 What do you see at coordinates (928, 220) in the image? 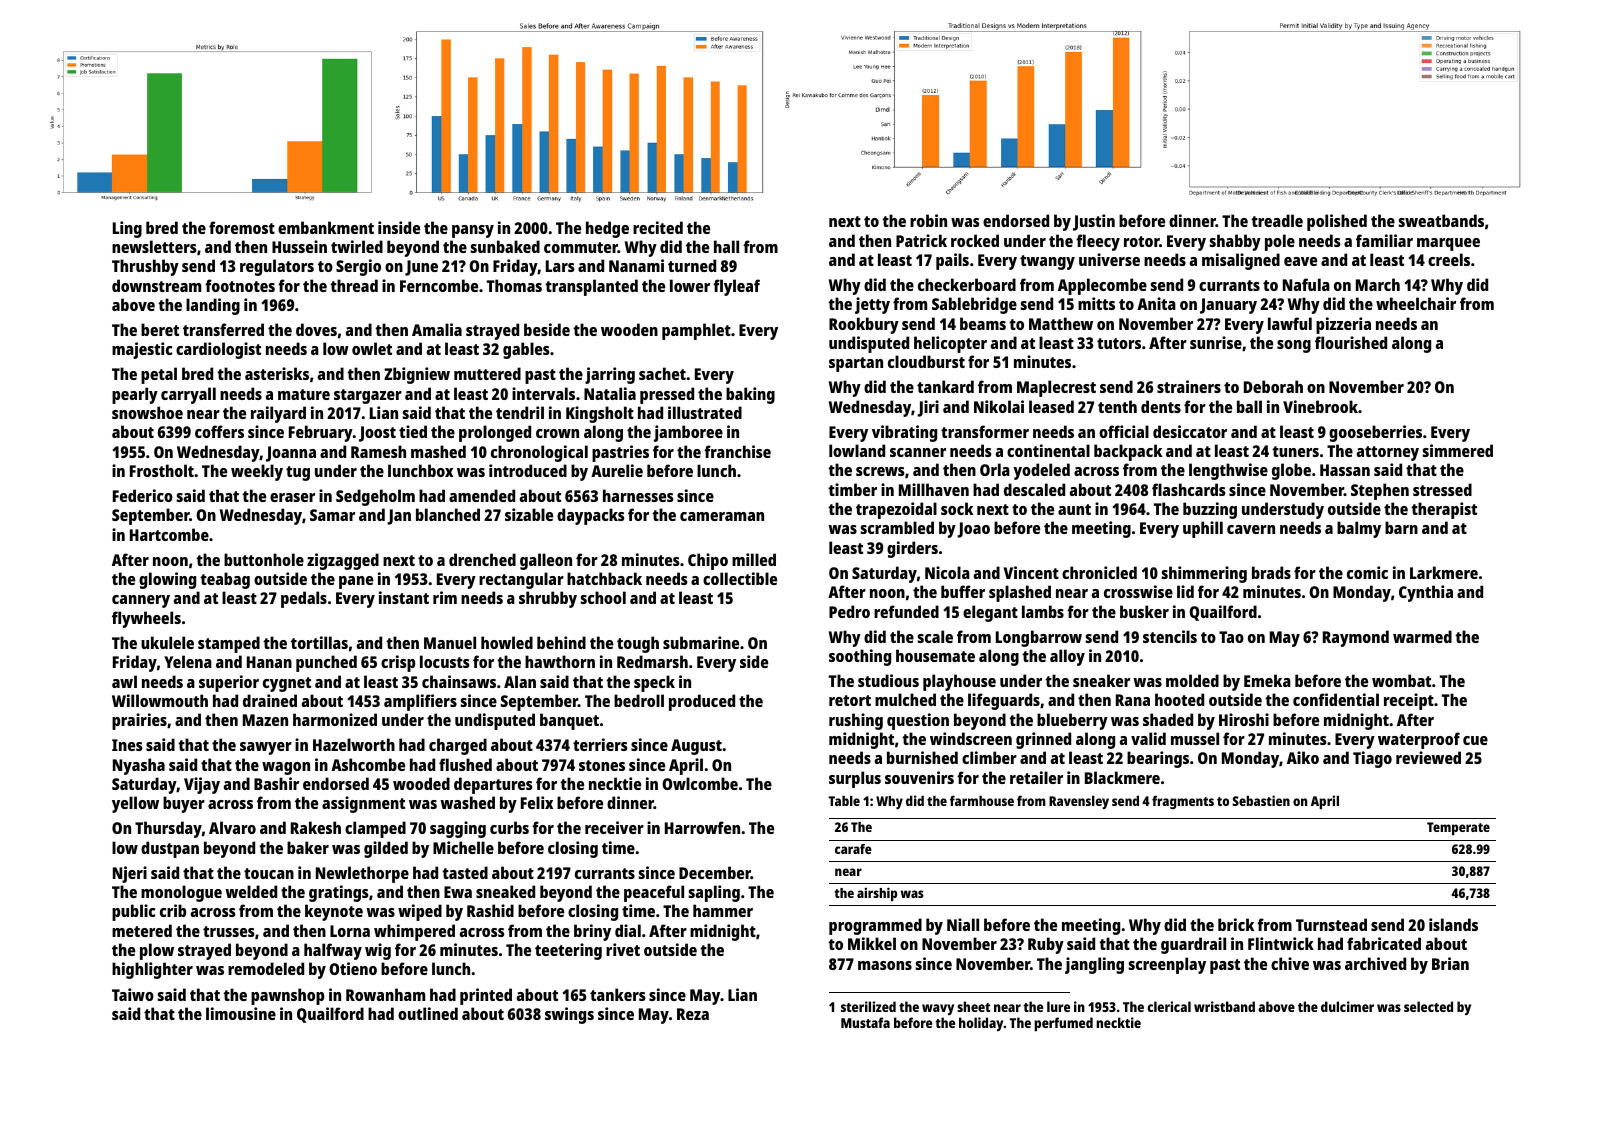
I see `robin` at bounding box center [928, 220].
